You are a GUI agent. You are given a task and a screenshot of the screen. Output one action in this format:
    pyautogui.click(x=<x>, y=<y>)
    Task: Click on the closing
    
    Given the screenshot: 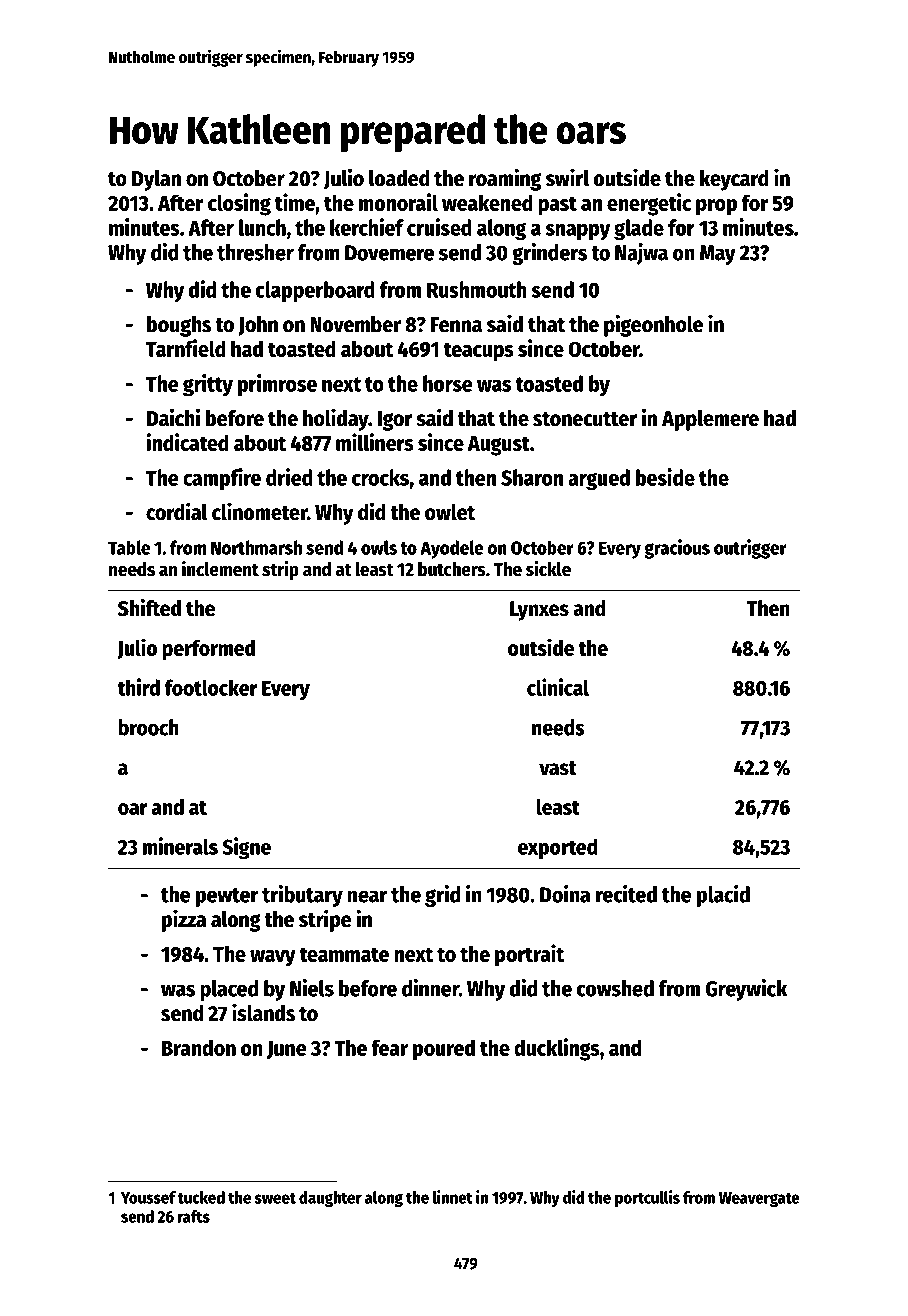 What is the action you would take?
    pyautogui.click(x=239, y=204)
